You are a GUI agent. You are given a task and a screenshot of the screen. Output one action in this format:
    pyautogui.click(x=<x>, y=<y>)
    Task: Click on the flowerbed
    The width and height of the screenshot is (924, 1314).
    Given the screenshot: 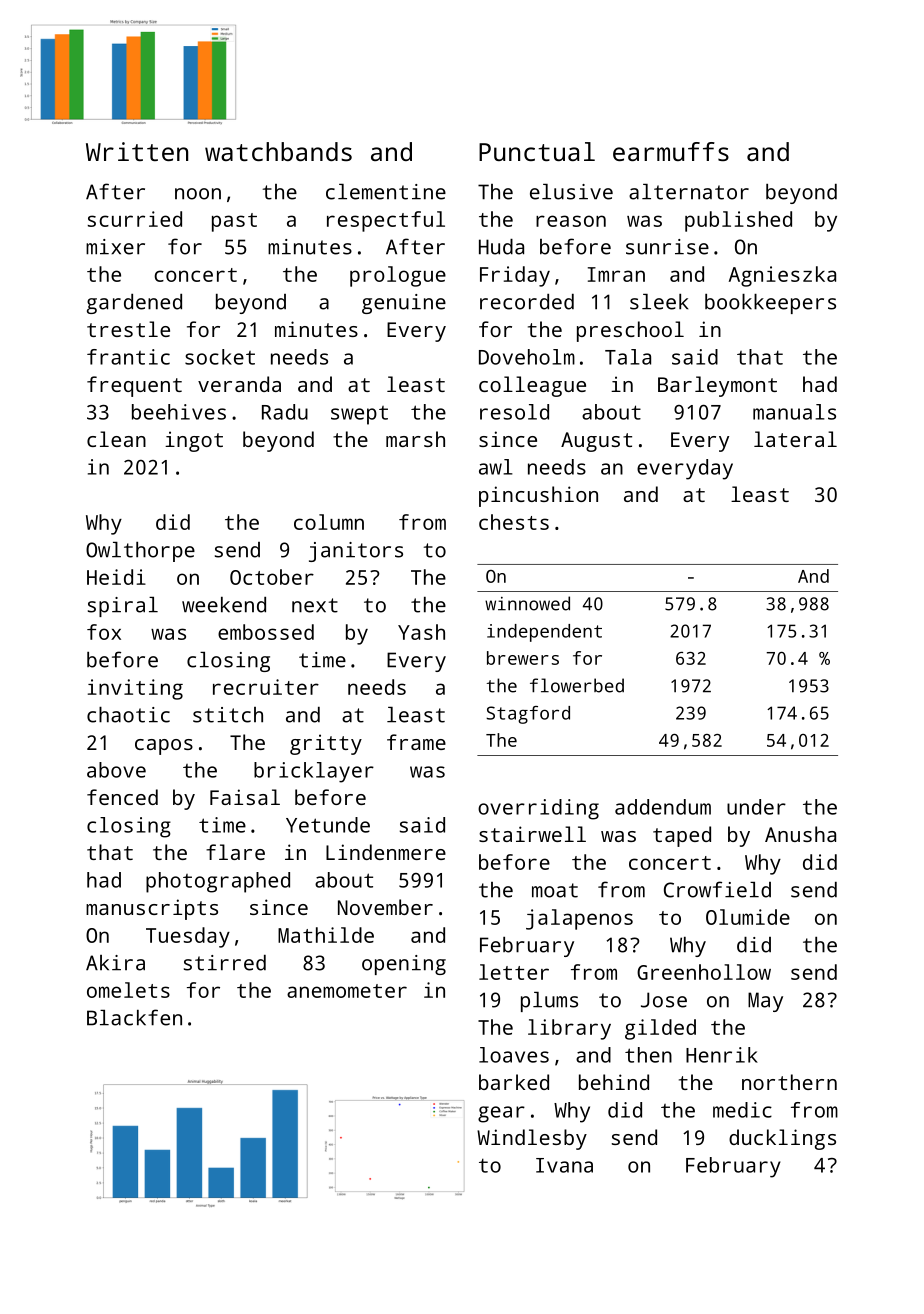 What is the action you would take?
    pyautogui.click(x=577, y=685)
